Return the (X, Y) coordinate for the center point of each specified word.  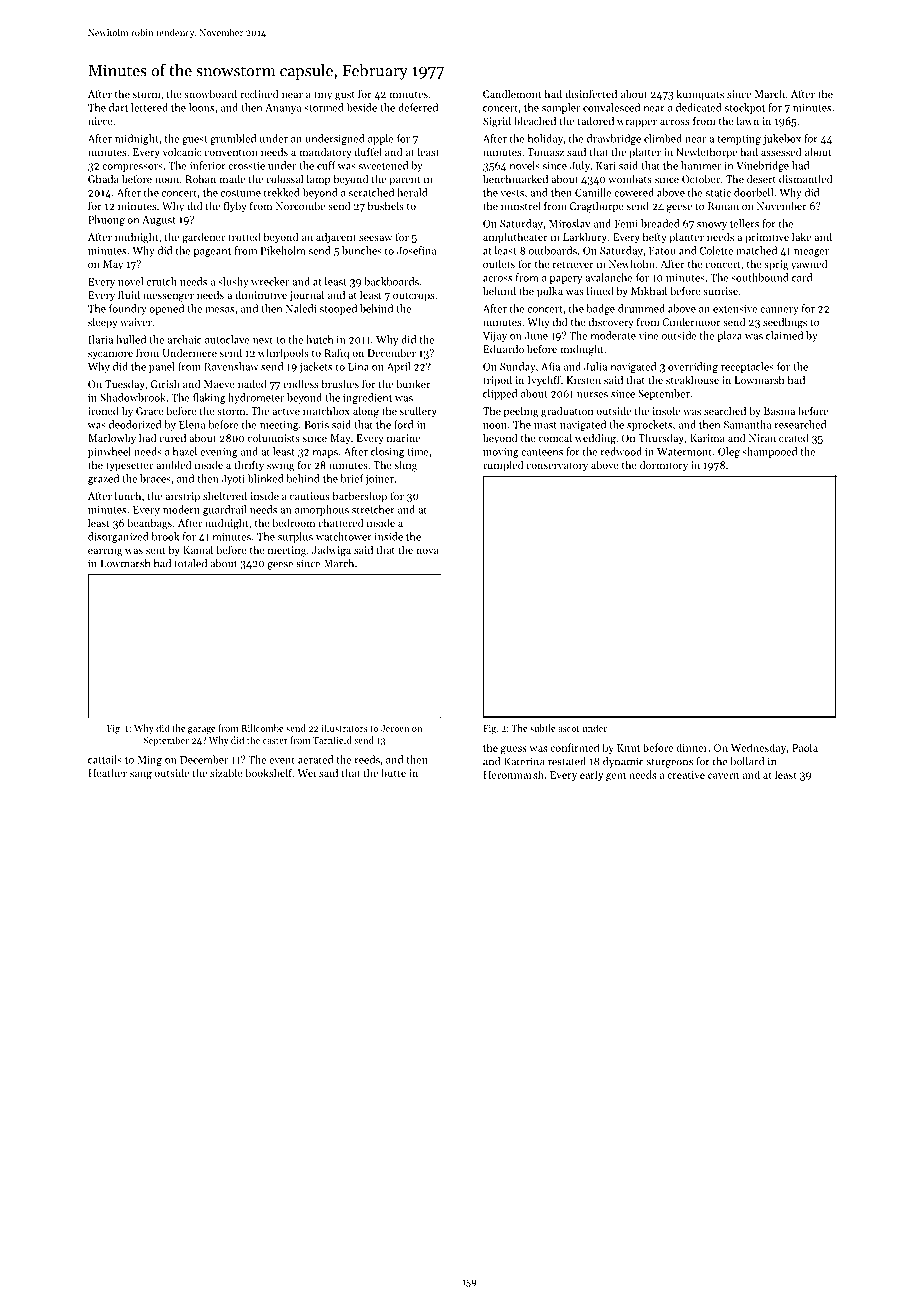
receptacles (747, 367)
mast (545, 425)
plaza (729, 336)
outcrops (413, 297)
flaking (209, 398)
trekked (282, 192)
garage (201, 730)
